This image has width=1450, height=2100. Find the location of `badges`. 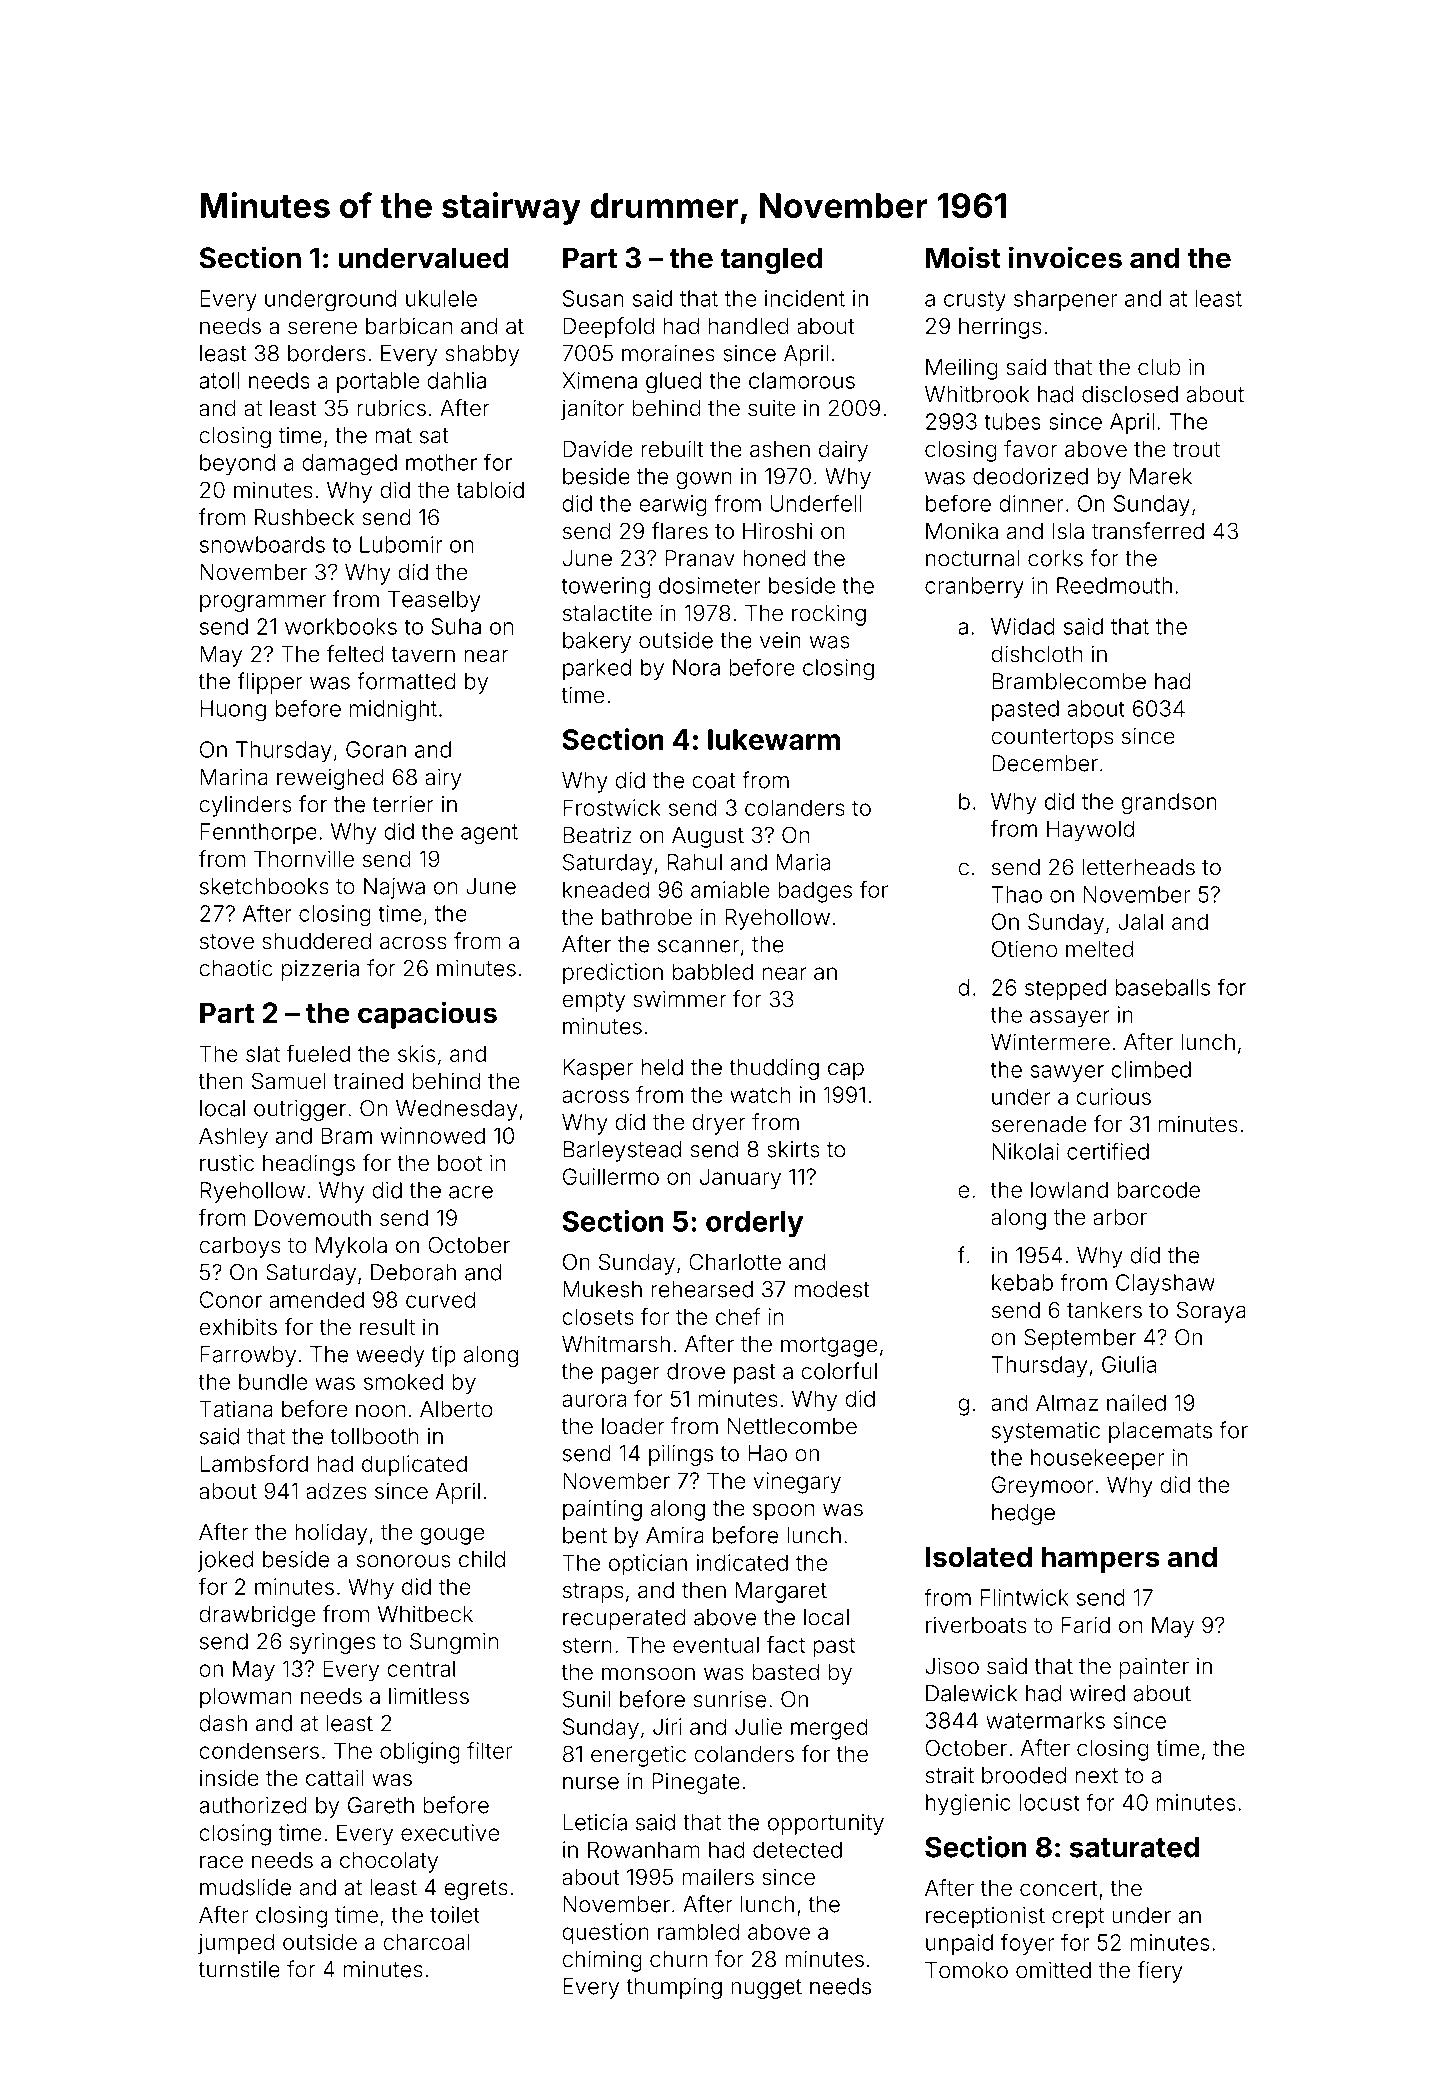

badges is located at coordinates (815, 892).
